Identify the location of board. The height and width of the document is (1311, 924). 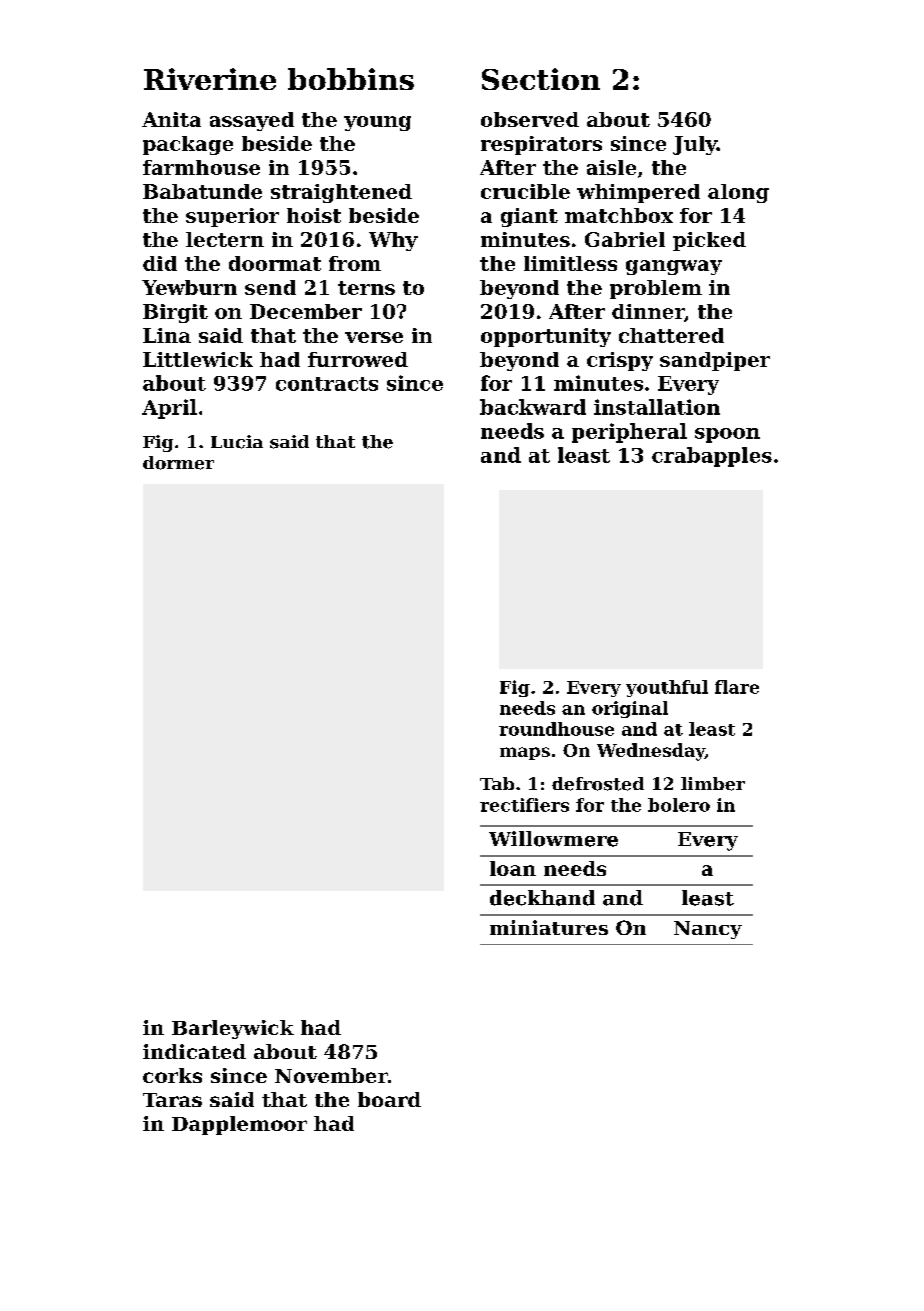
(389, 1099).
